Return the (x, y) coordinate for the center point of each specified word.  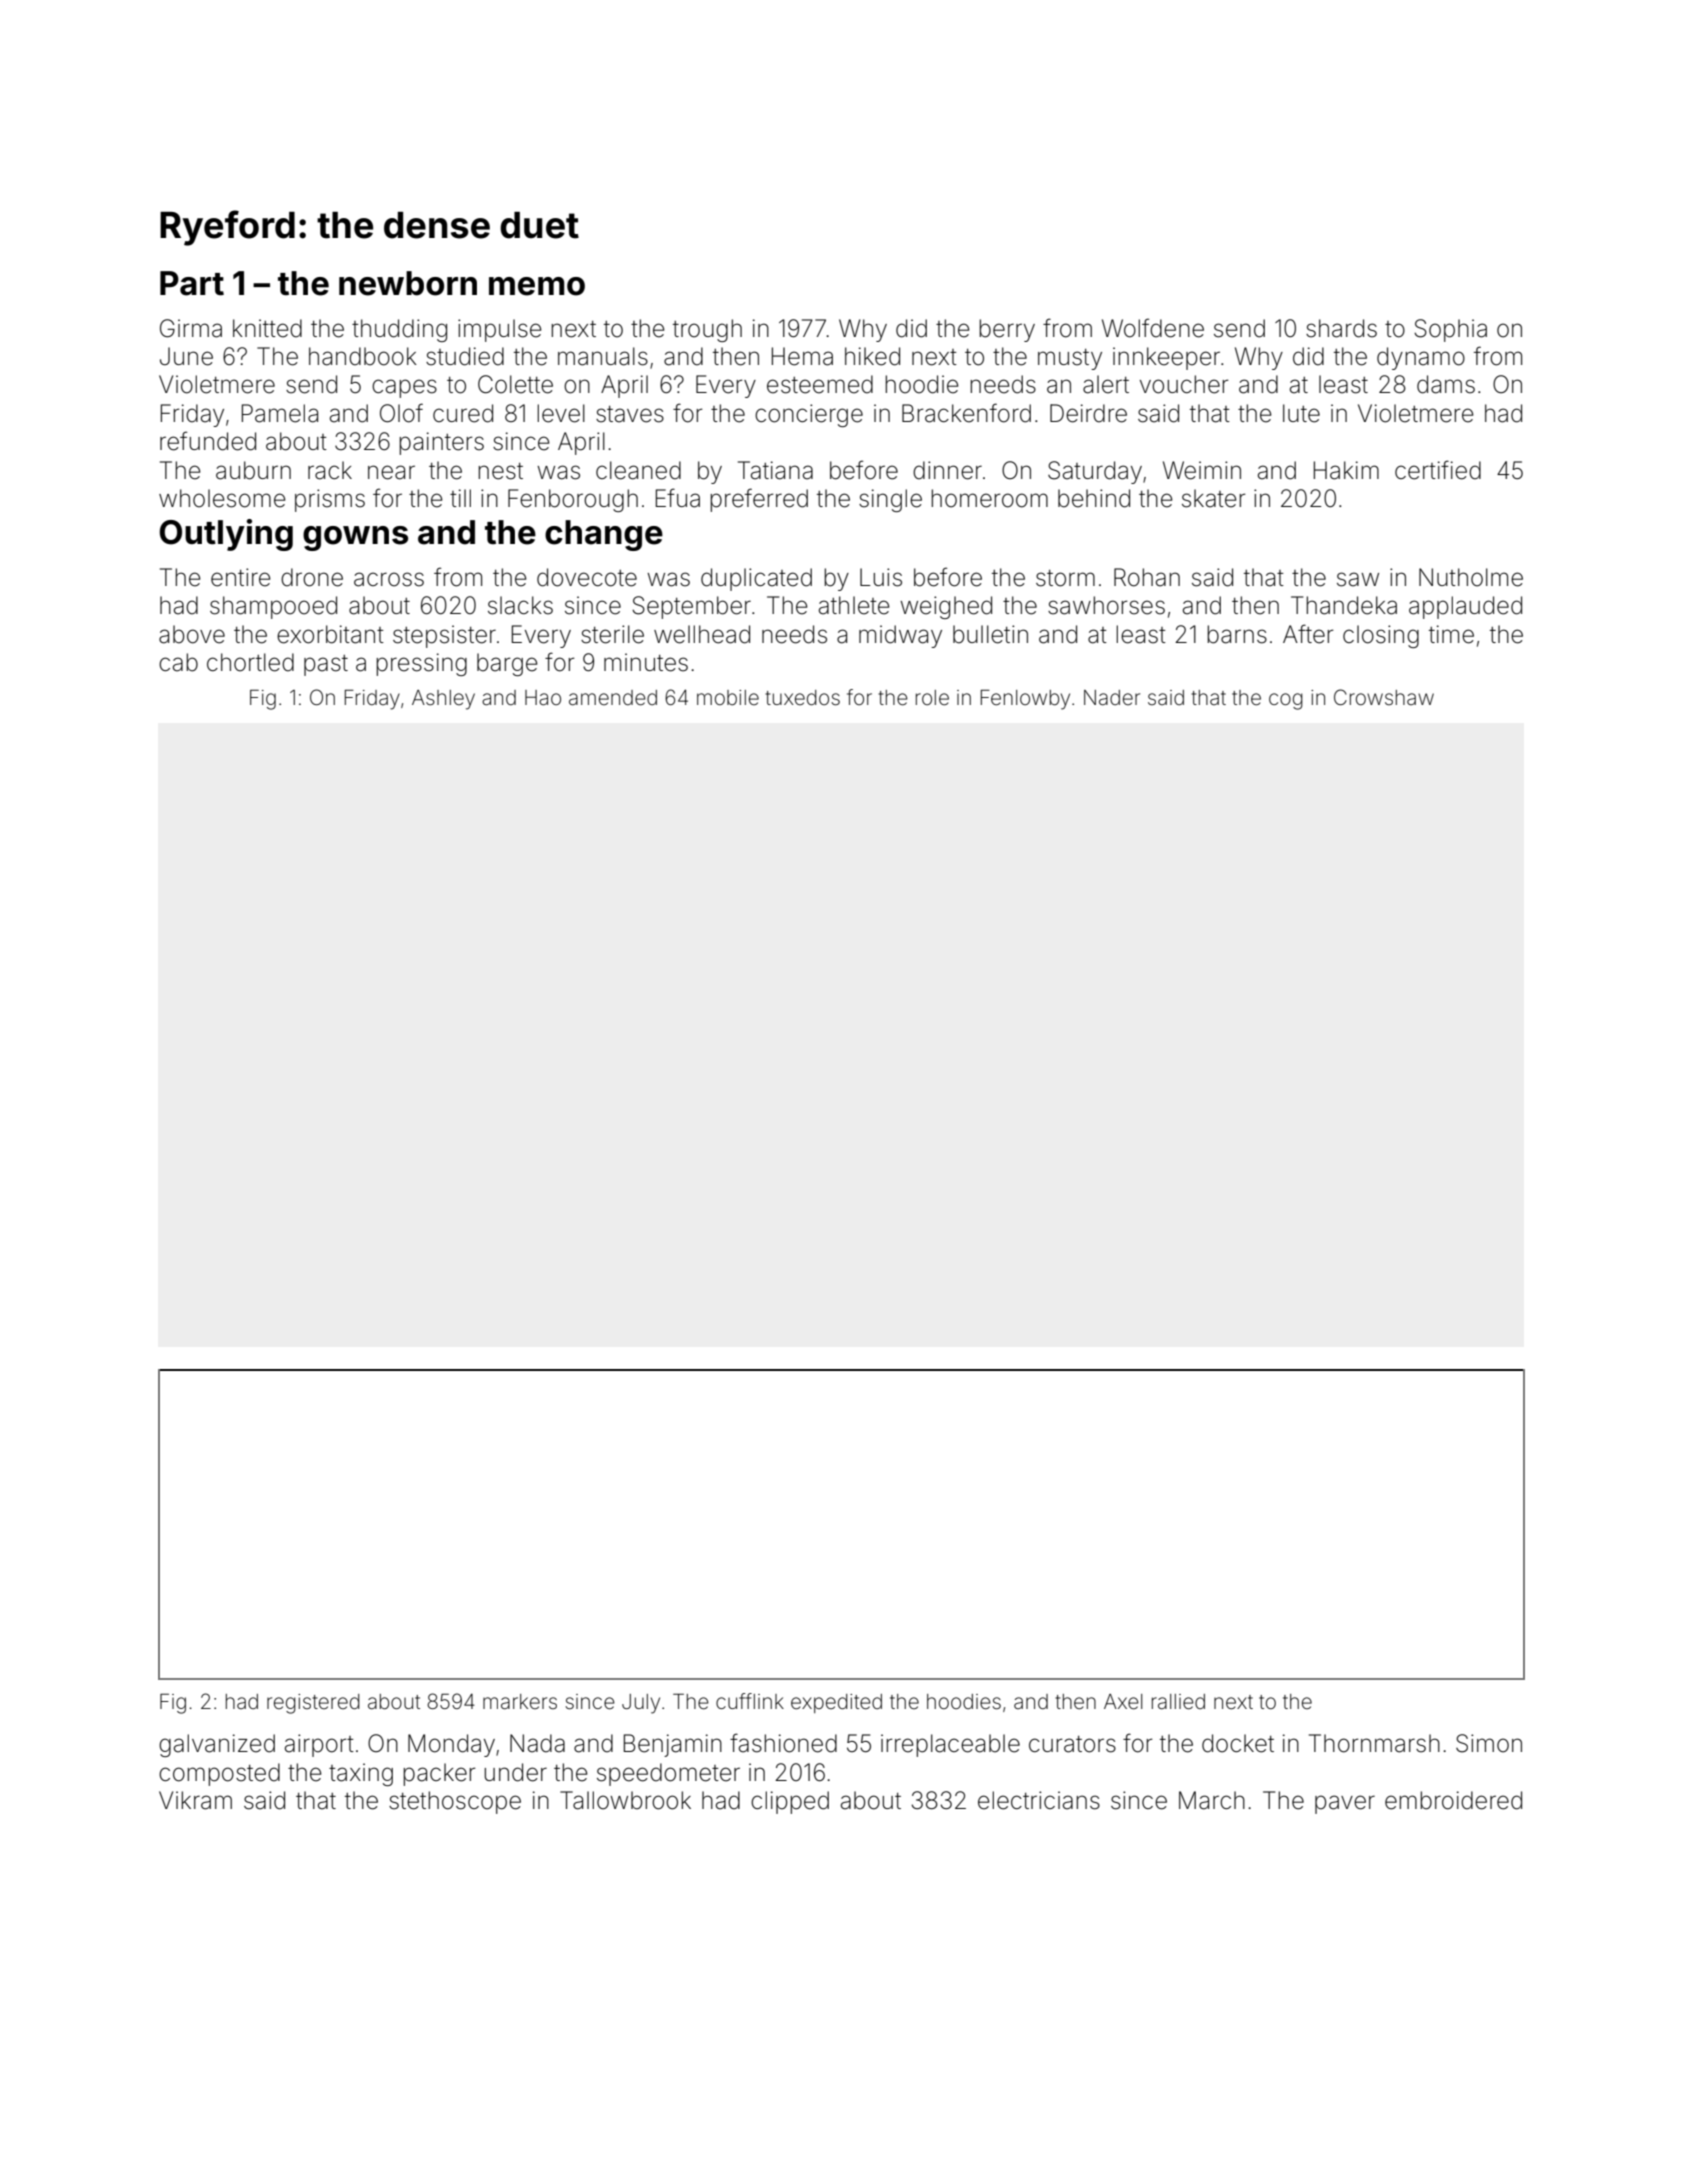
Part (192, 283)
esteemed (820, 384)
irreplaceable (950, 1745)
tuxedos (802, 697)
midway (900, 636)
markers (520, 1701)
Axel (1123, 1702)
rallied (1178, 1702)
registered (313, 1704)
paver (1345, 1804)
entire (240, 577)
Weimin (1202, 470)
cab (178, 662)
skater (1214, 498)
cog (1286, 701)
